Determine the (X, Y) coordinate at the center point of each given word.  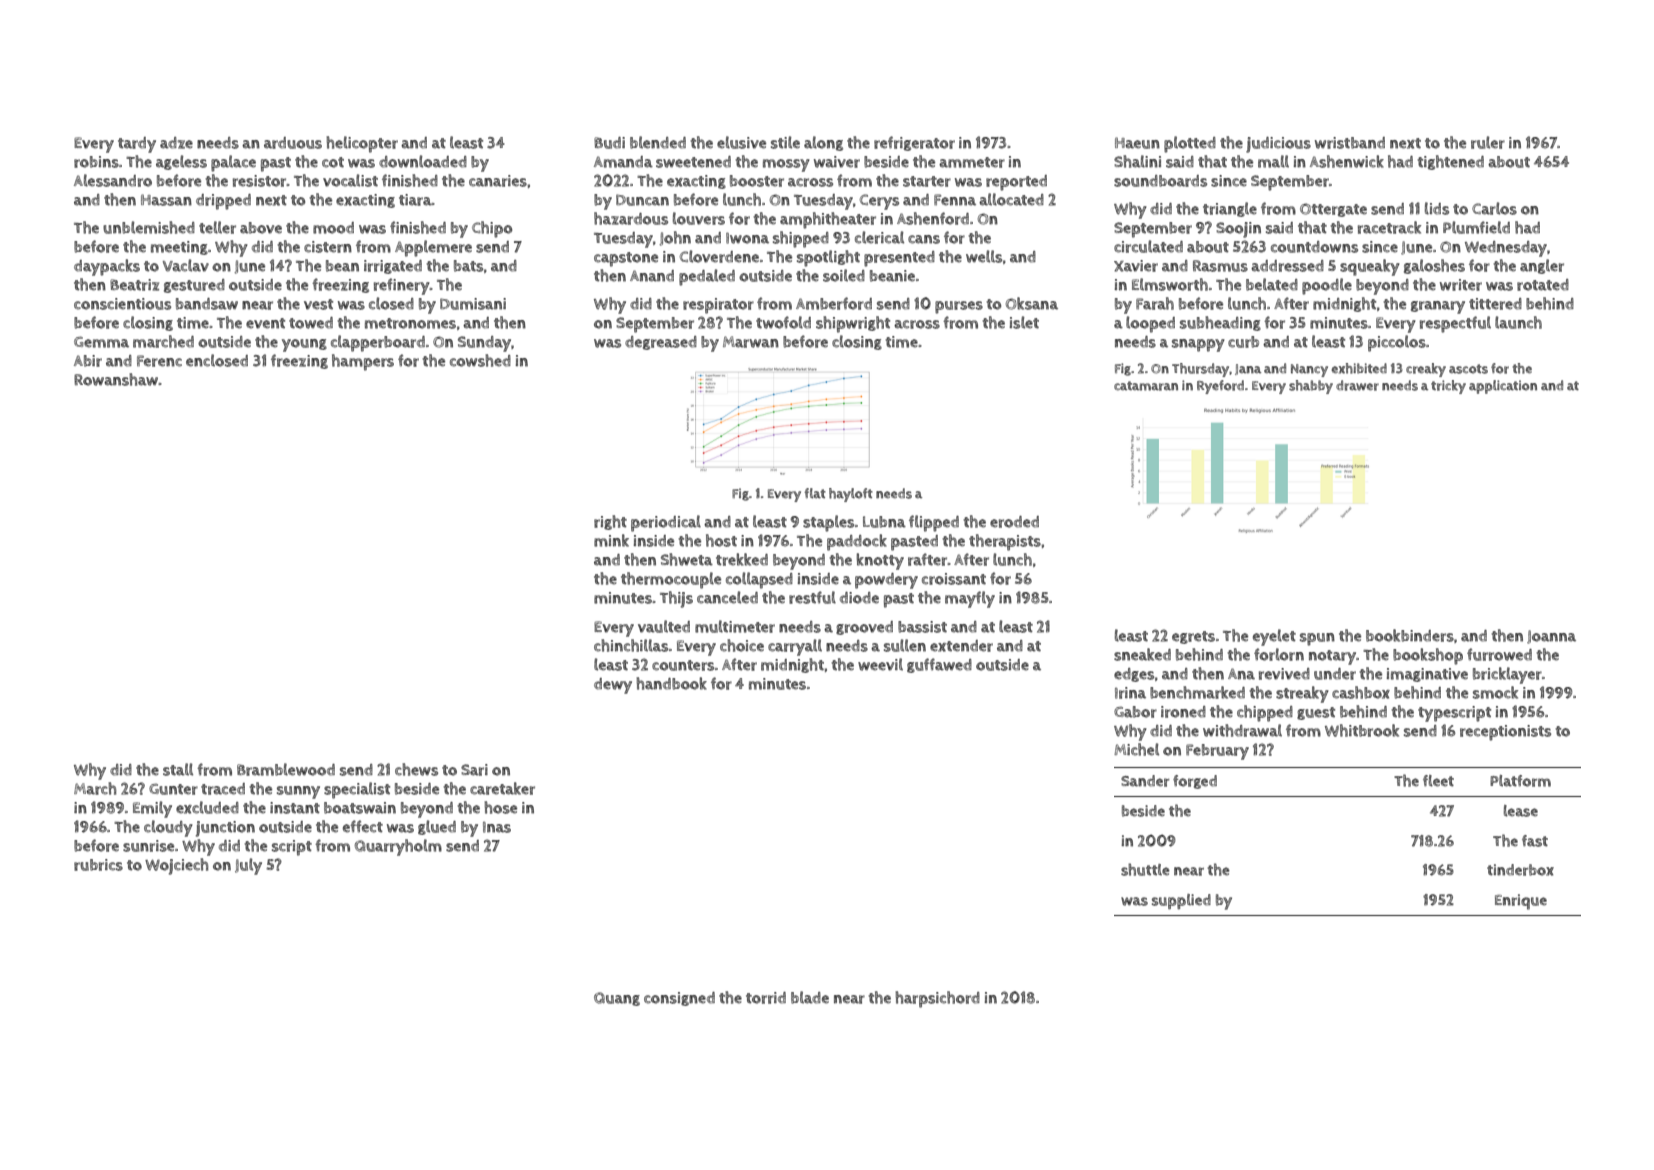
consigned (679, 999)
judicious (1278, 145)
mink (611, 540)
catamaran (1146, 386)
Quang (617, 999)
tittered (1495, 304)
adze (176, 143)
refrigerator (914, 143)
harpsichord (938, 999)
